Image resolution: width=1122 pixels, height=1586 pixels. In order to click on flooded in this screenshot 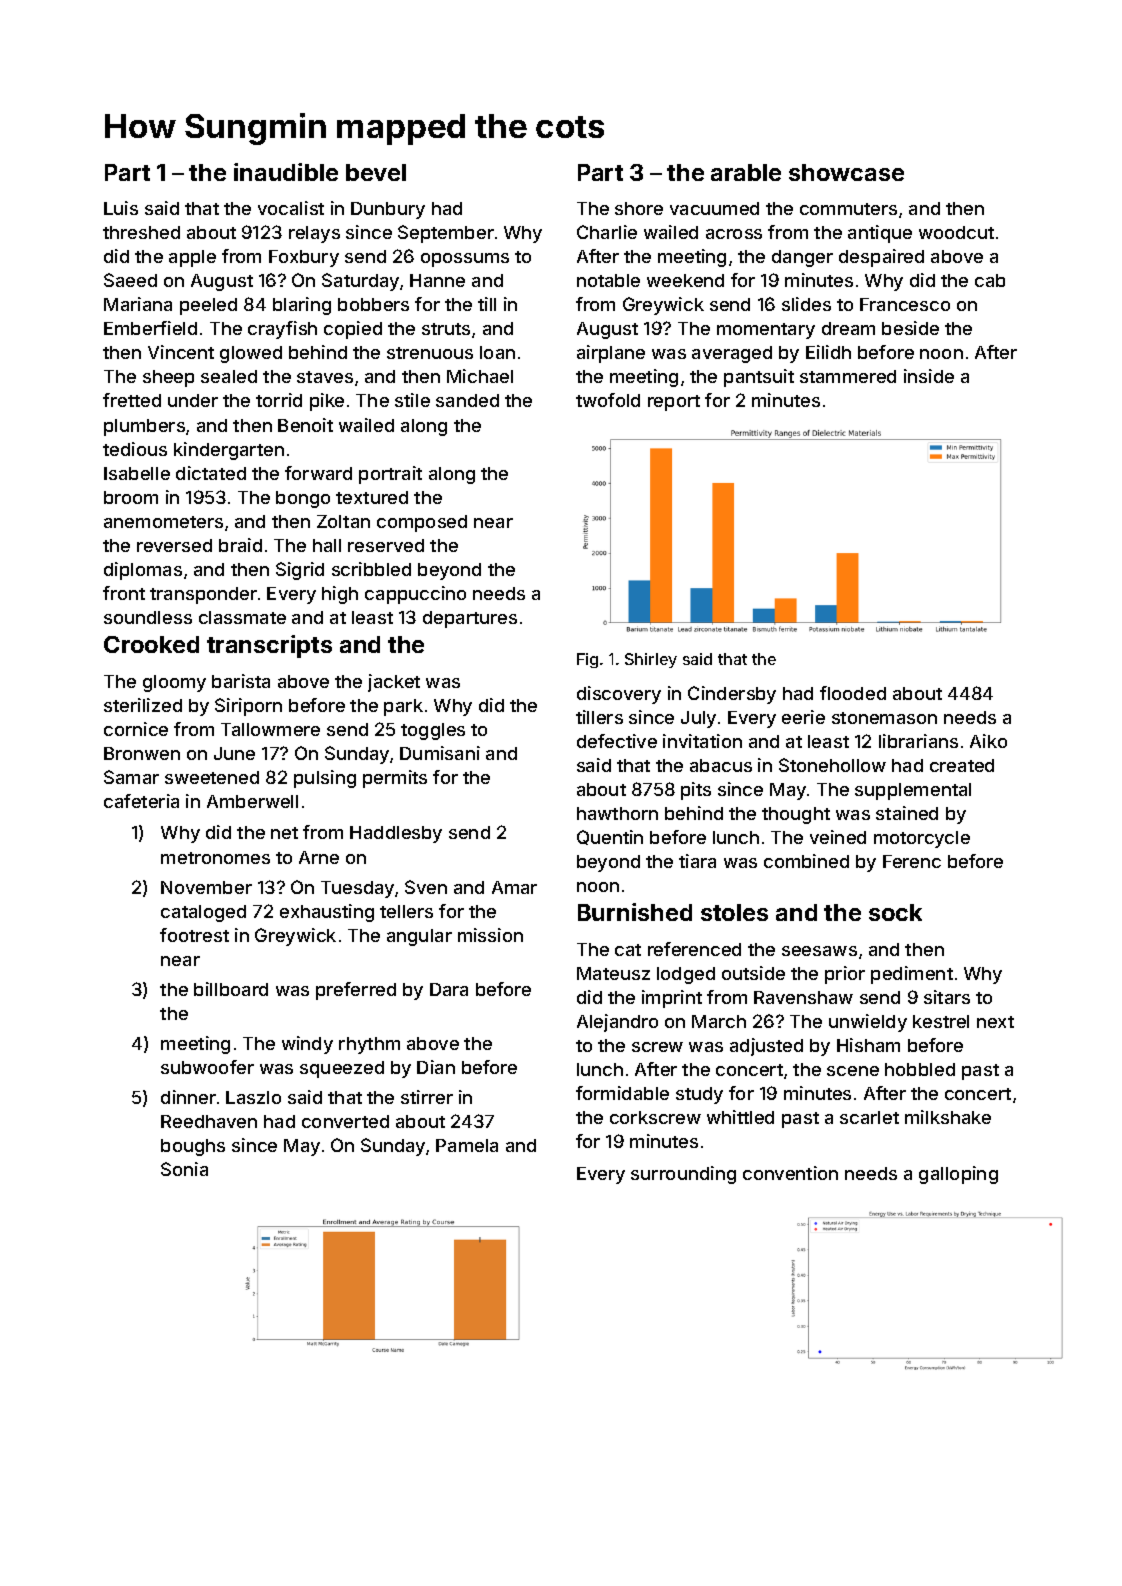, I will do `click(853, 693)`.
